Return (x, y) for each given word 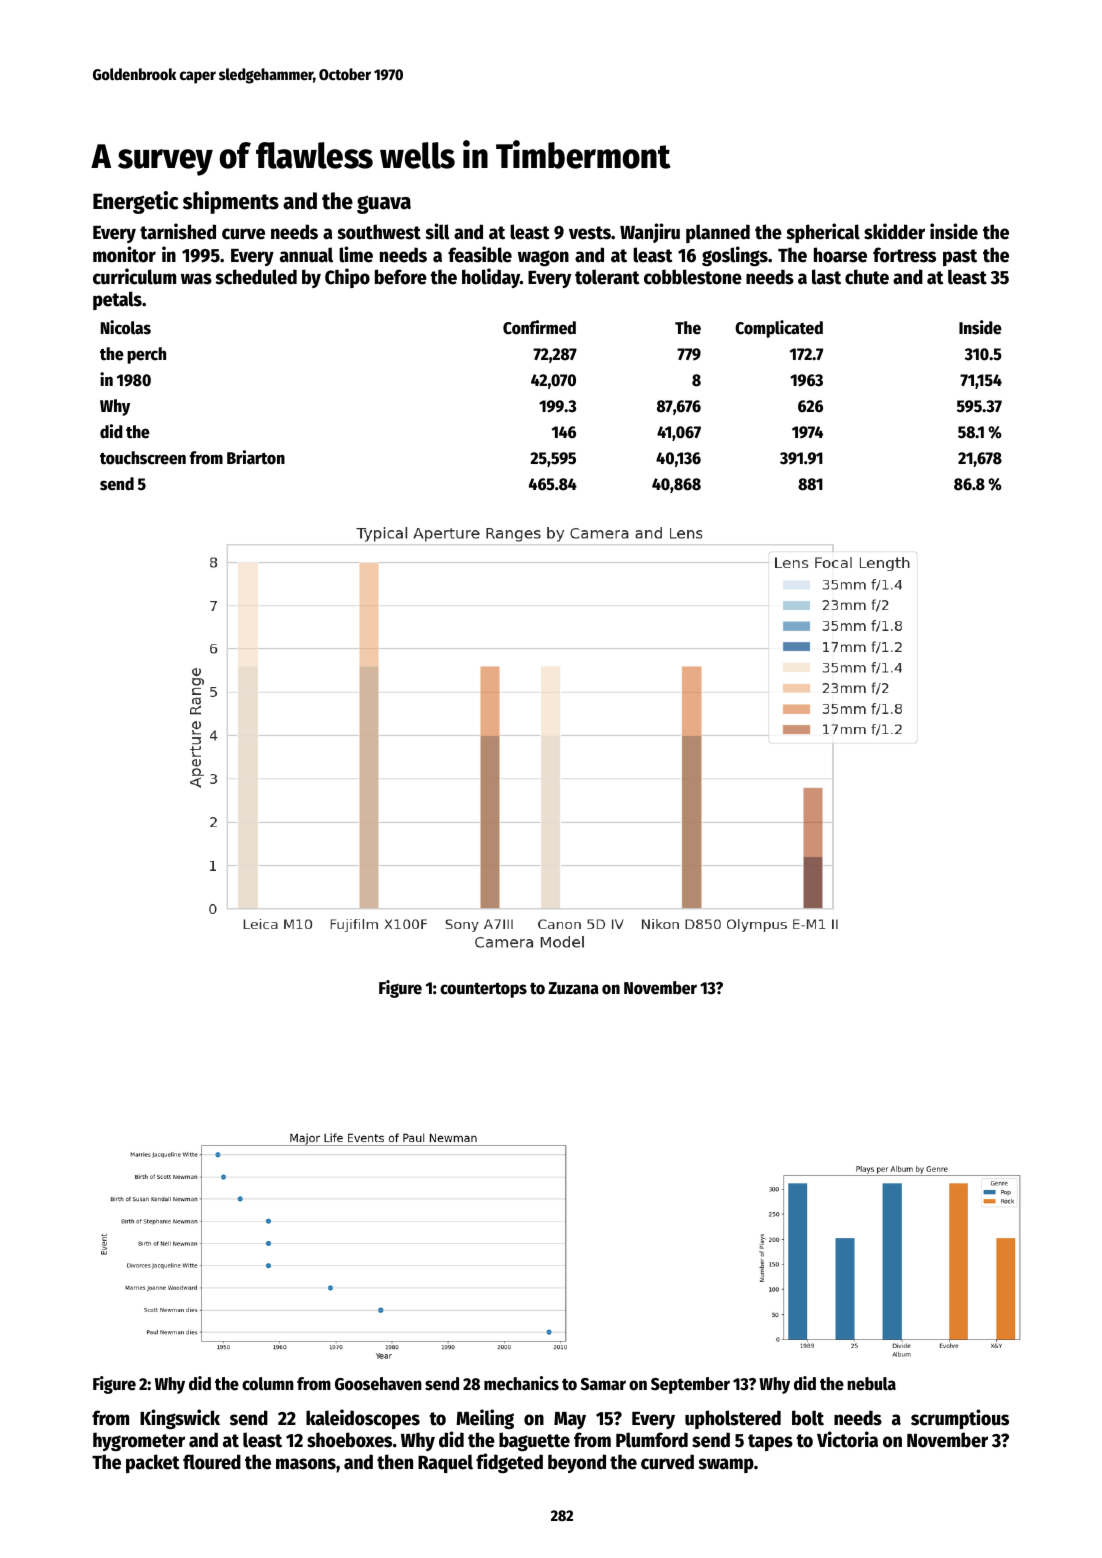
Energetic (136, 202)
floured (212, 1462)
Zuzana (573, 988)
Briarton (256, 457)
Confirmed (539, 327)
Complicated (779, 329)
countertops (483, 990)
